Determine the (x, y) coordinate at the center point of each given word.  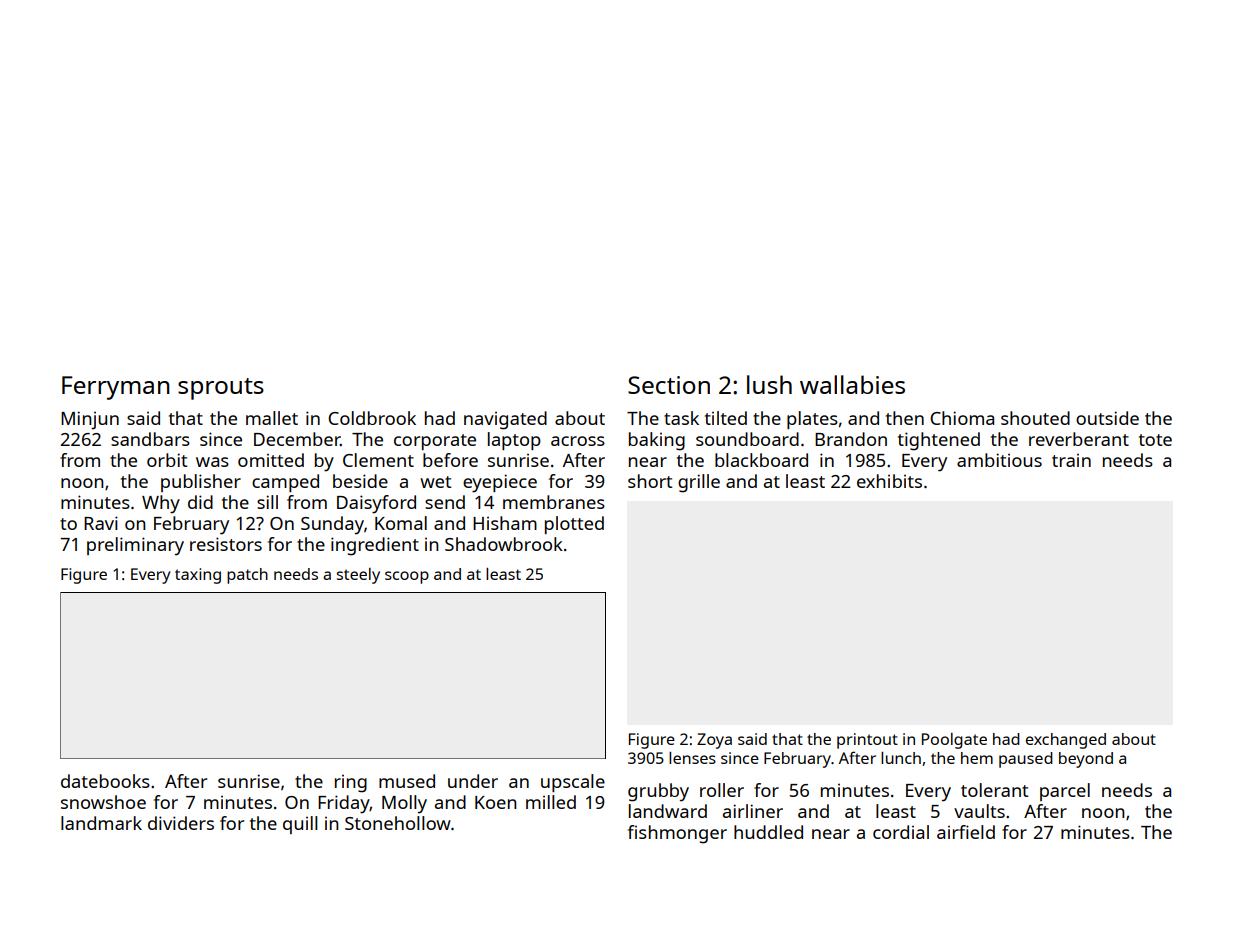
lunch (901, 758)
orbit (167, 460)
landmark (101, 823)
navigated (505, 420)
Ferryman (116, 388)
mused (407, 781)
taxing (198, 576)
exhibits (889, 481)
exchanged (1066, 741)
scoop (407, 577)
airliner (753, 811)
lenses (692, 758)
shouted (1035, 418)
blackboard (761, 460)
